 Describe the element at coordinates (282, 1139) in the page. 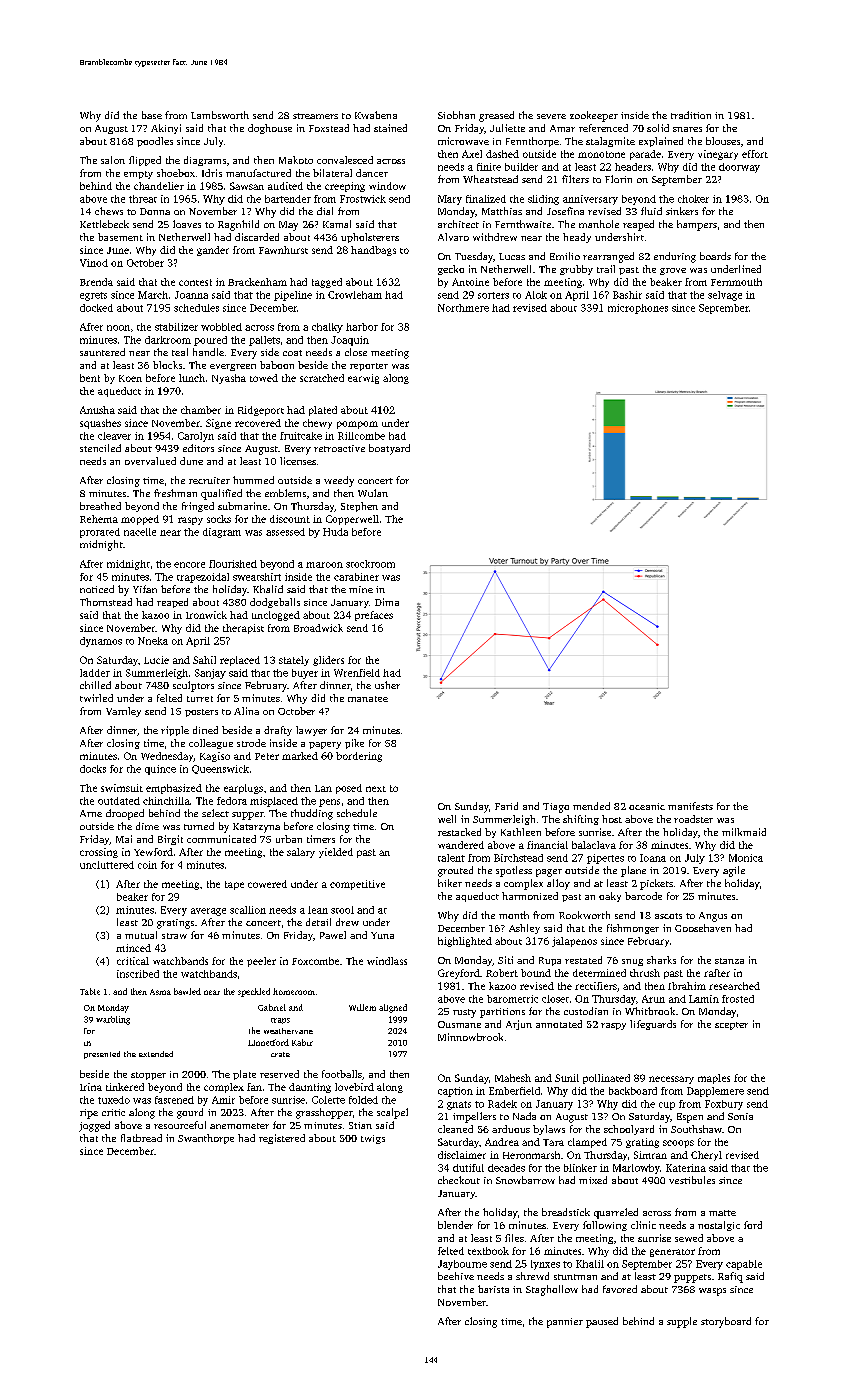

I see `registered` at that location.
